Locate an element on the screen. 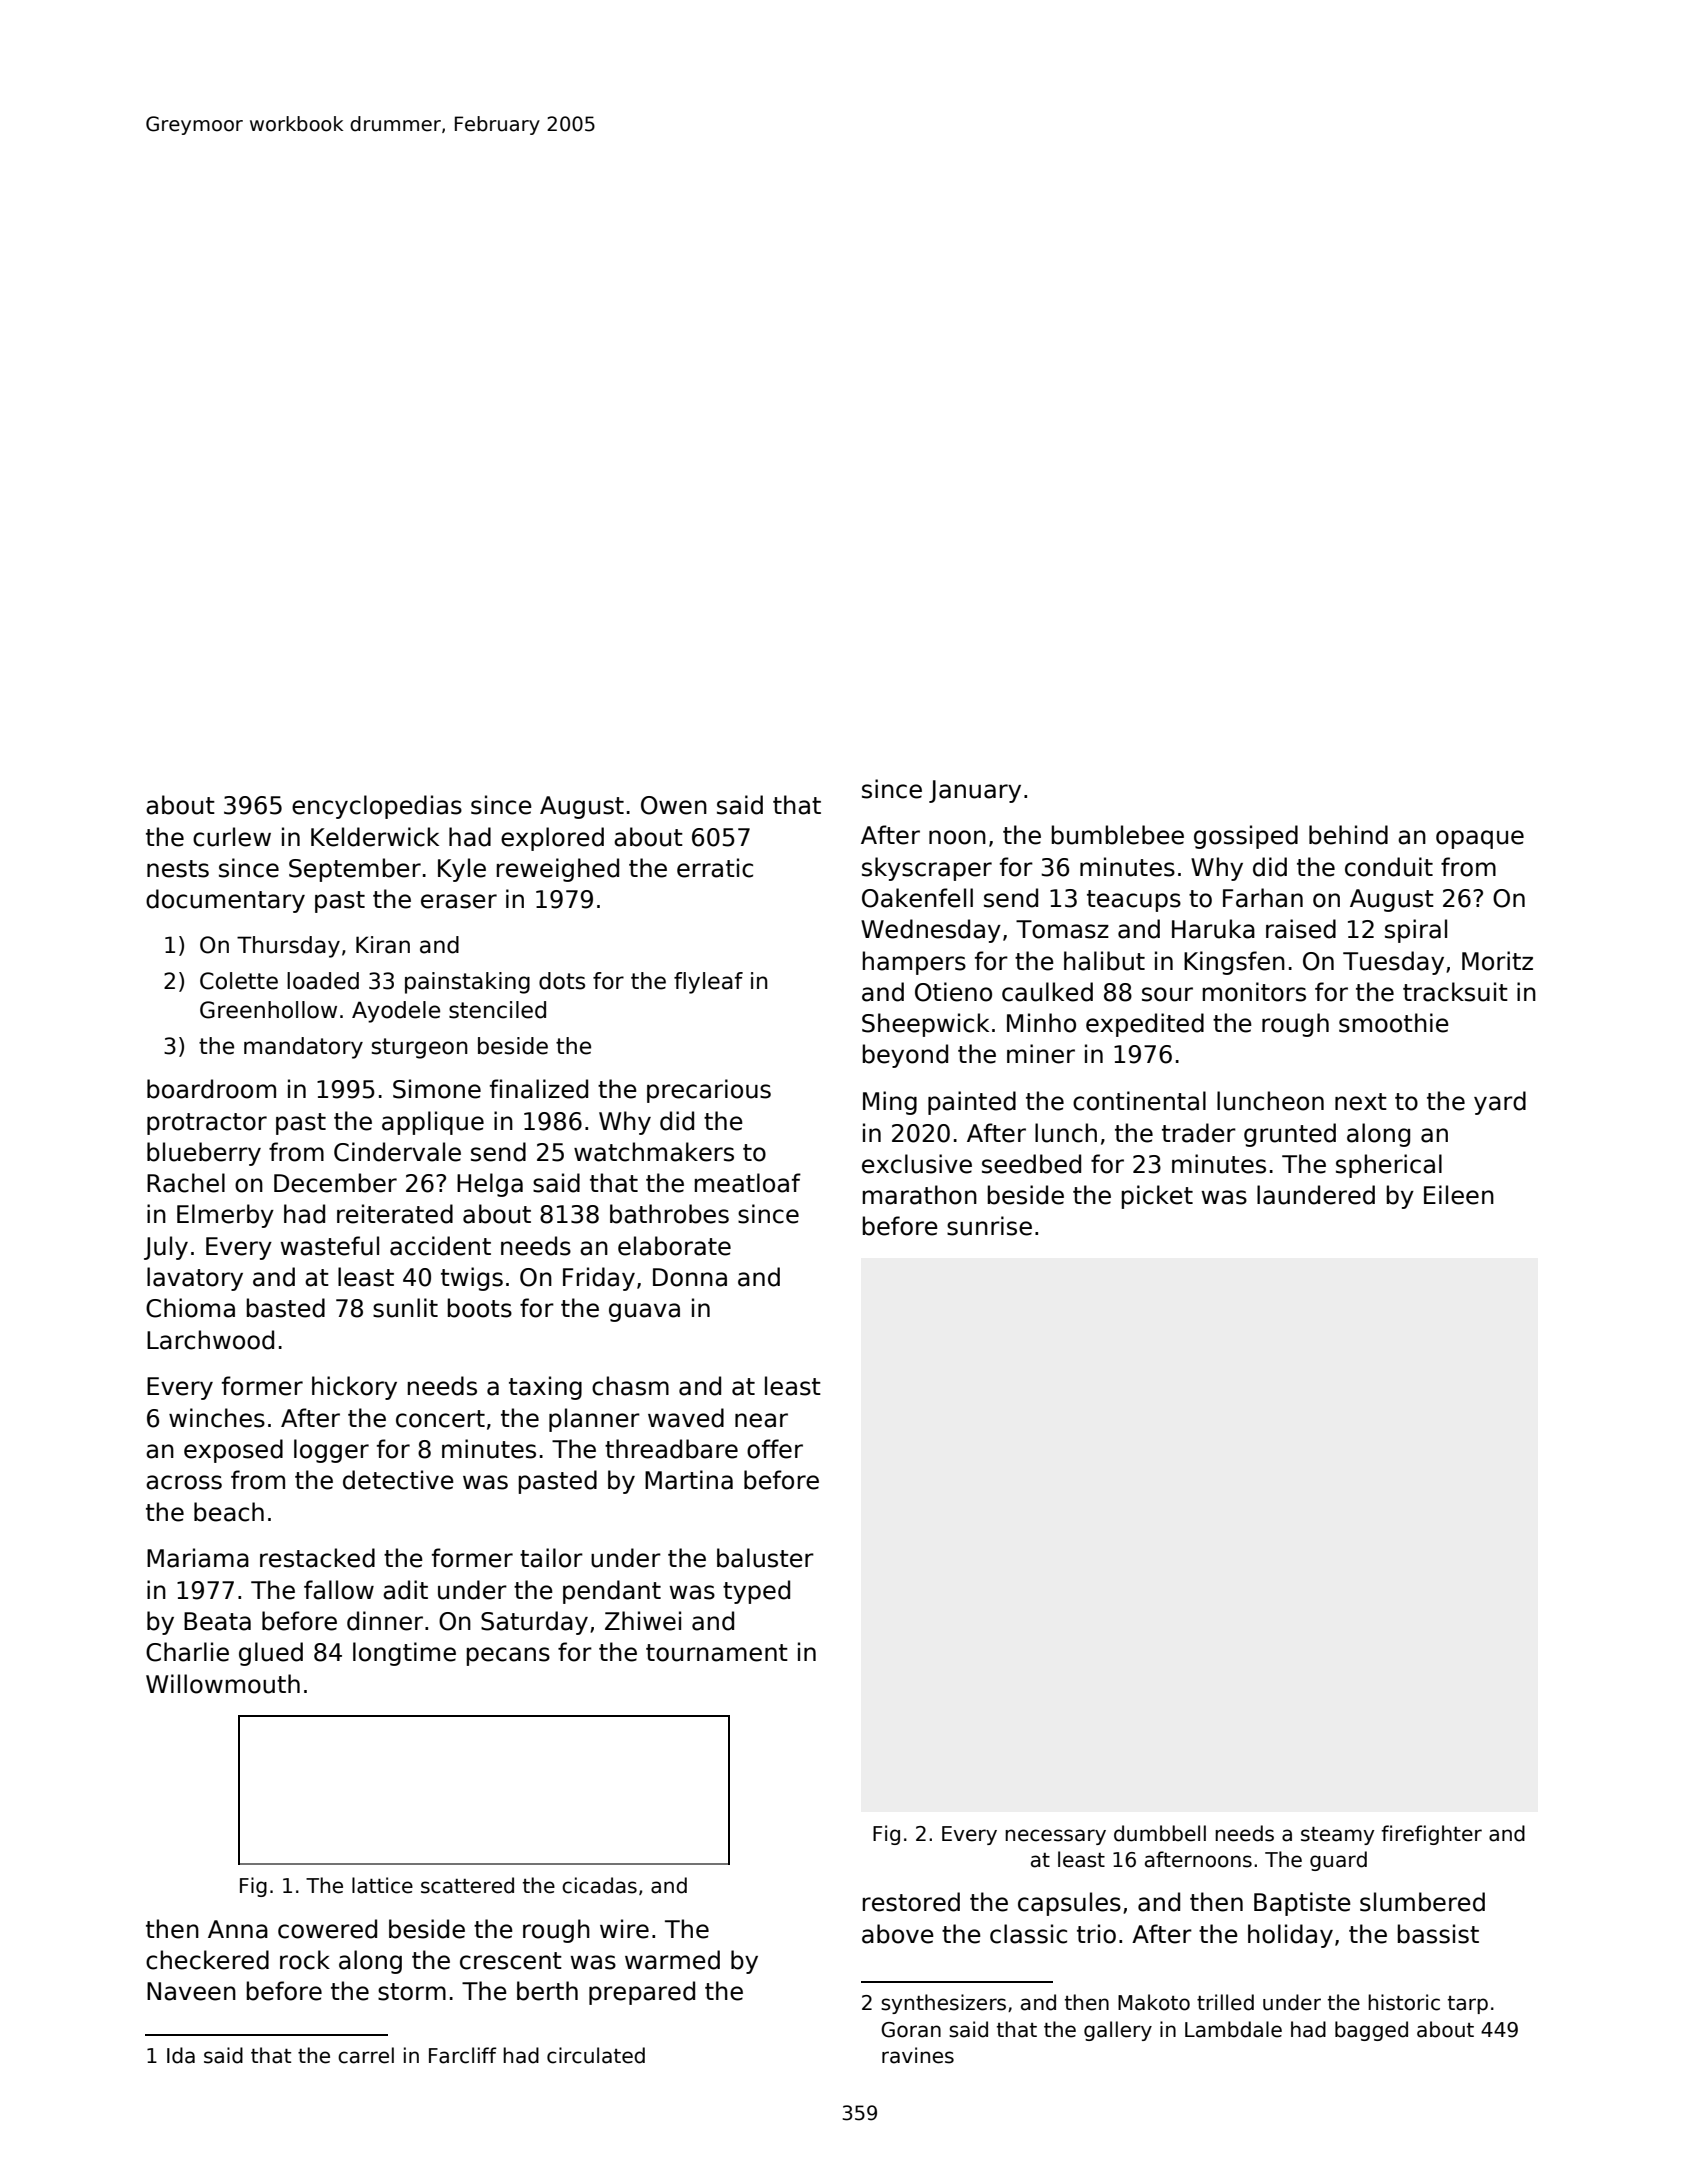 This screenshot has width=1683, height=2178. gallery is located at coordinates (1118, 2031).
